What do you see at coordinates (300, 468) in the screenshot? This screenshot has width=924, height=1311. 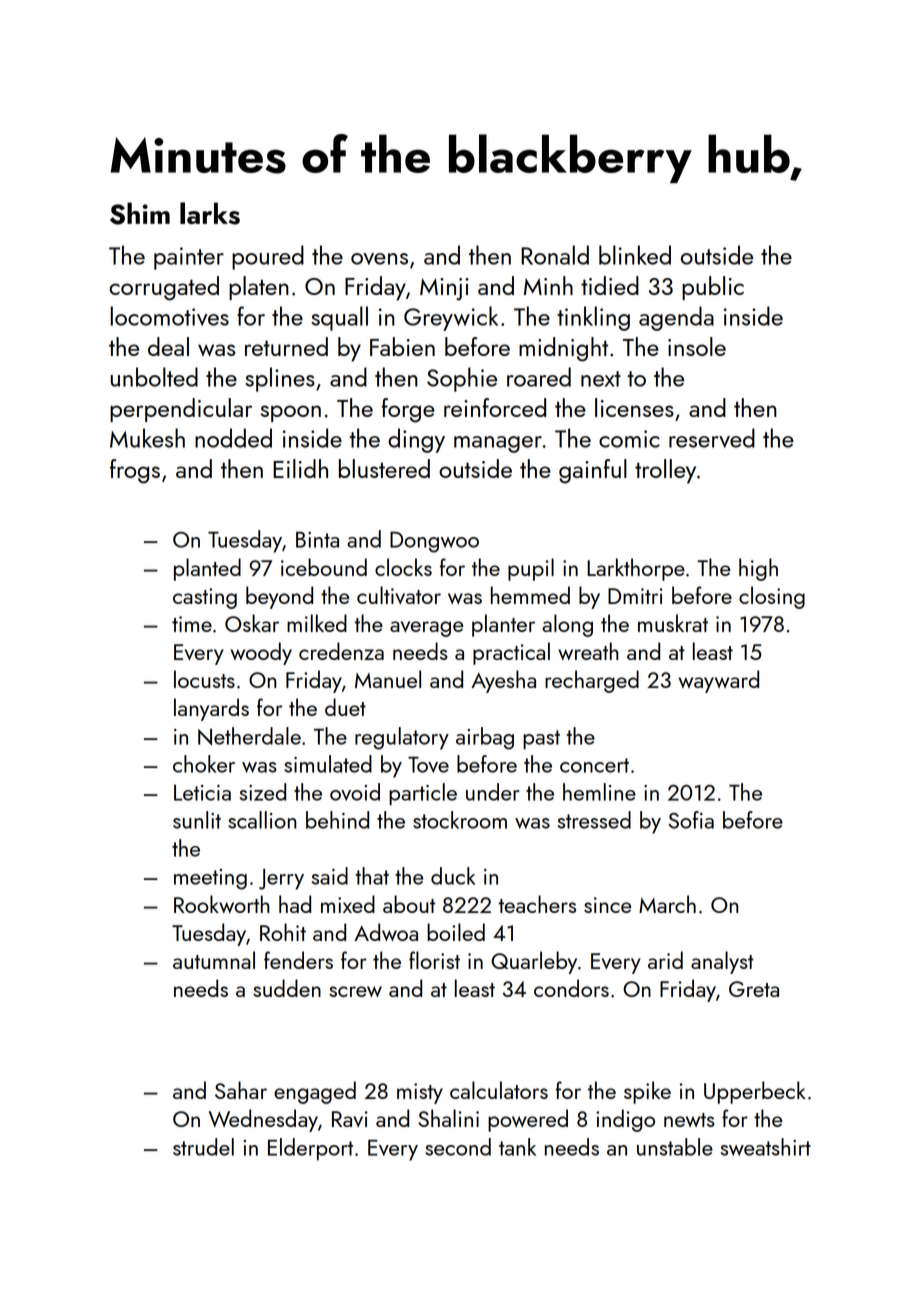 I see `Eilidh` at bounding box center [300, 468].
